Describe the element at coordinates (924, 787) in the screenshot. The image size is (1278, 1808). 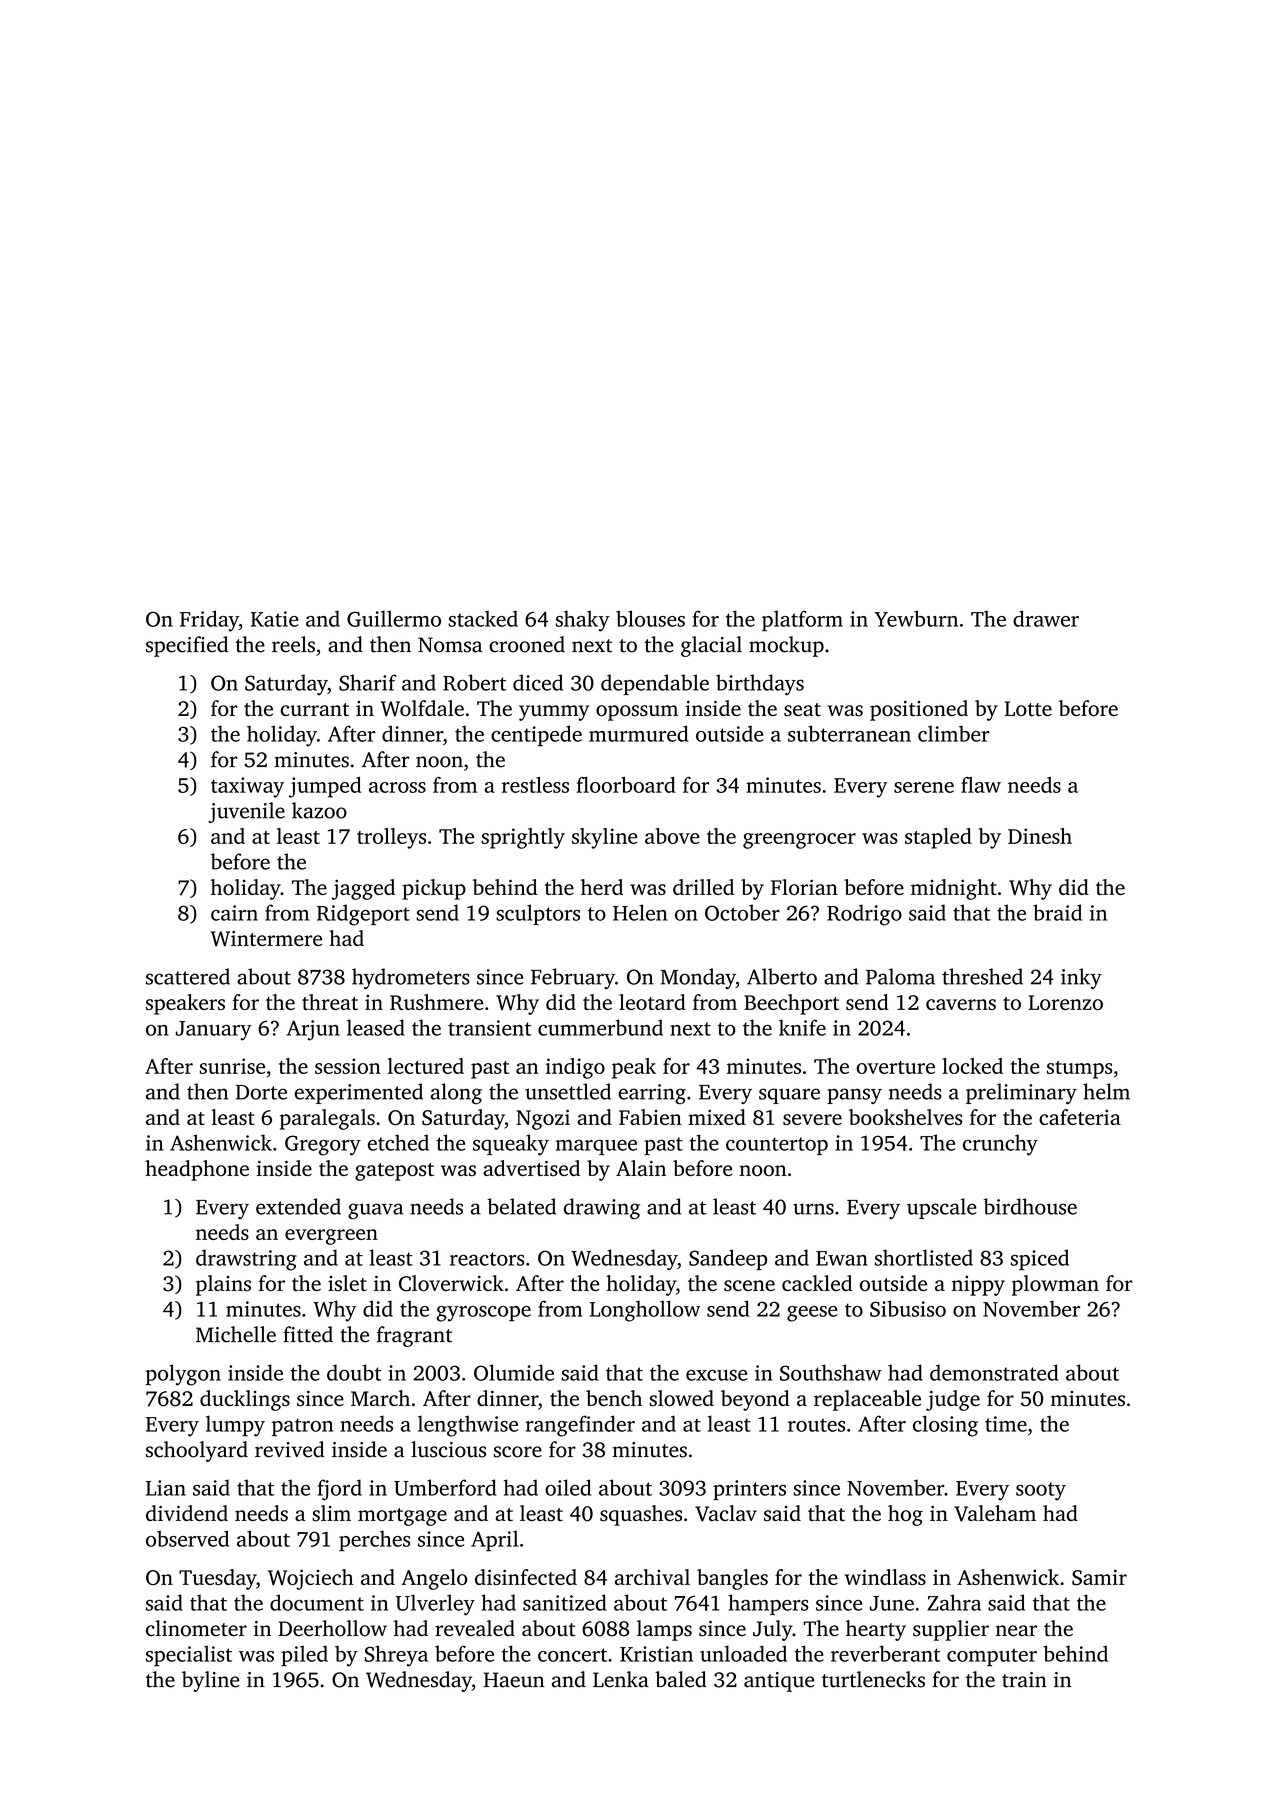
I see `serene` at that location.
